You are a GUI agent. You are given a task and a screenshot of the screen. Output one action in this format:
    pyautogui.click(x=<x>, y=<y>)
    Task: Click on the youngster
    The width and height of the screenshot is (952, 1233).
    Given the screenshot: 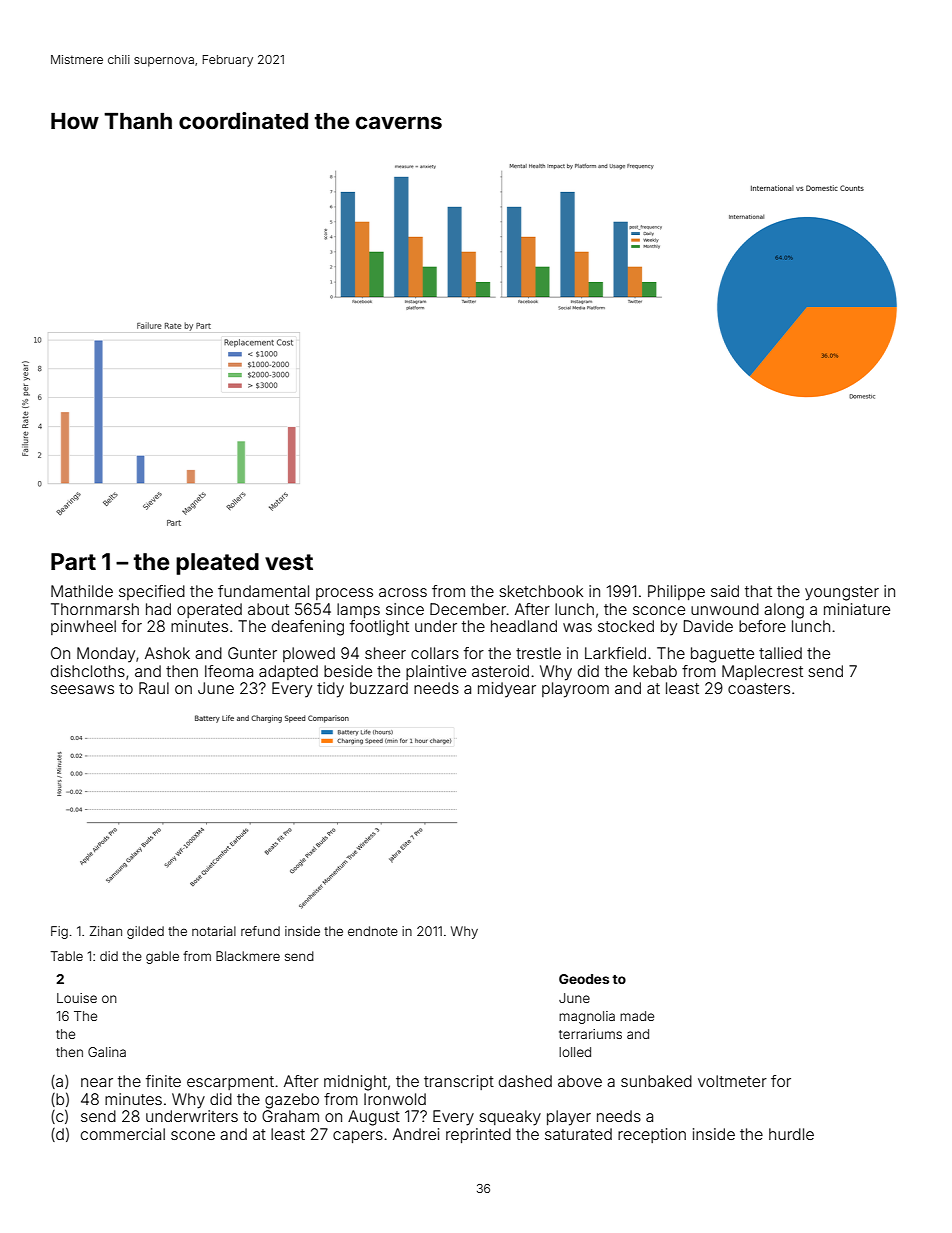 What is the action you would take?
    pyautogui.click(x=842, y=593)
